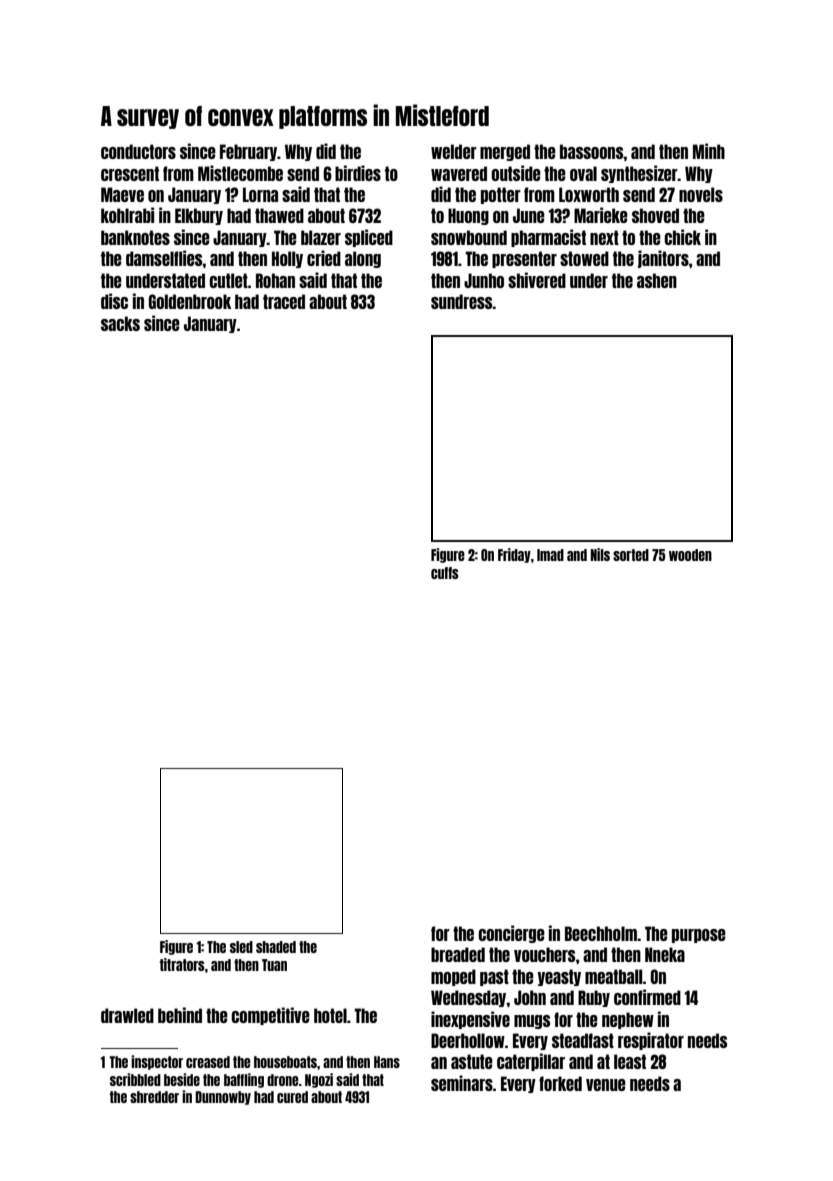  I want to click on Friday, so click(514, 555).
